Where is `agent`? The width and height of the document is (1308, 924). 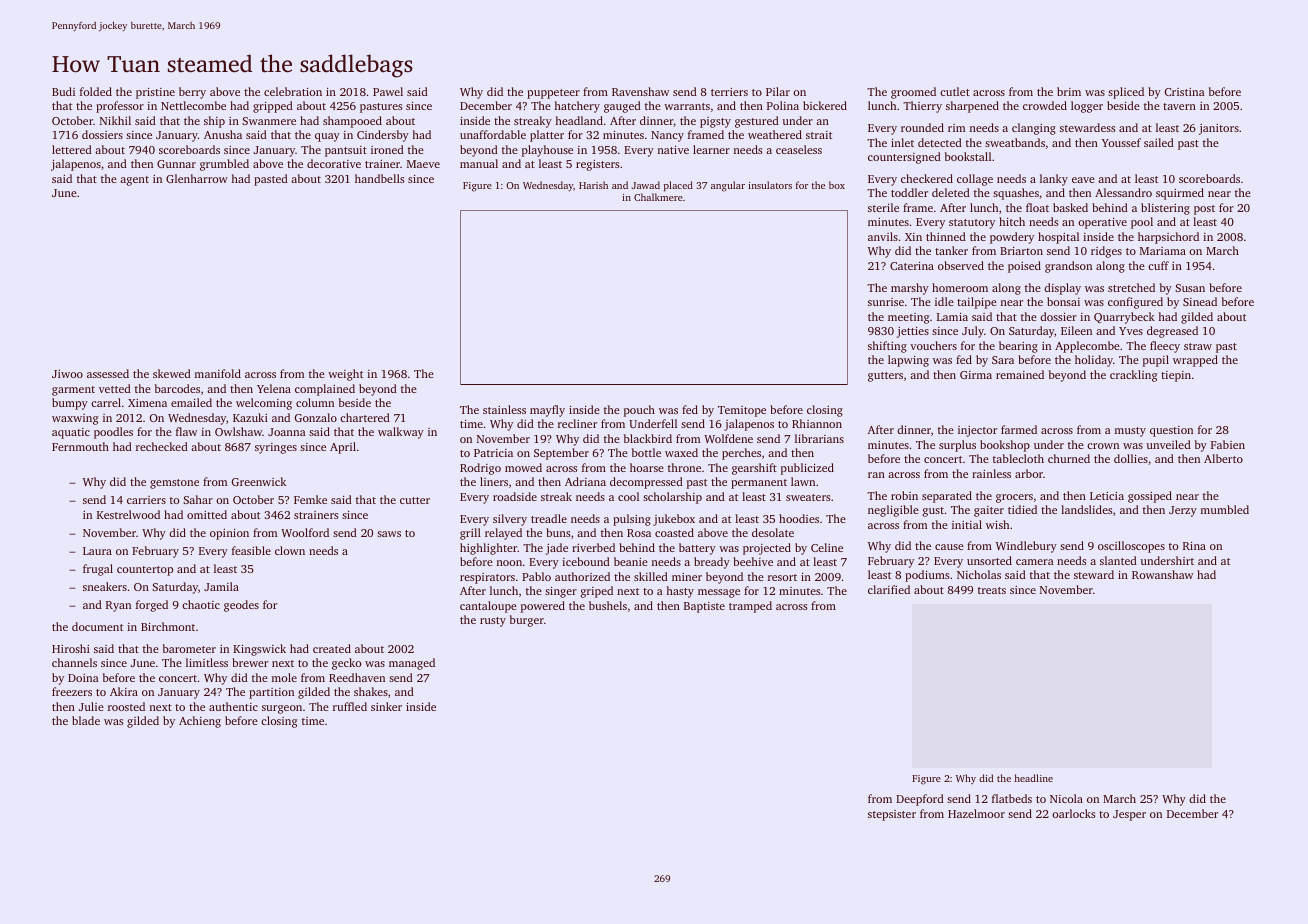 agent is located at coordinates (134, 181).
